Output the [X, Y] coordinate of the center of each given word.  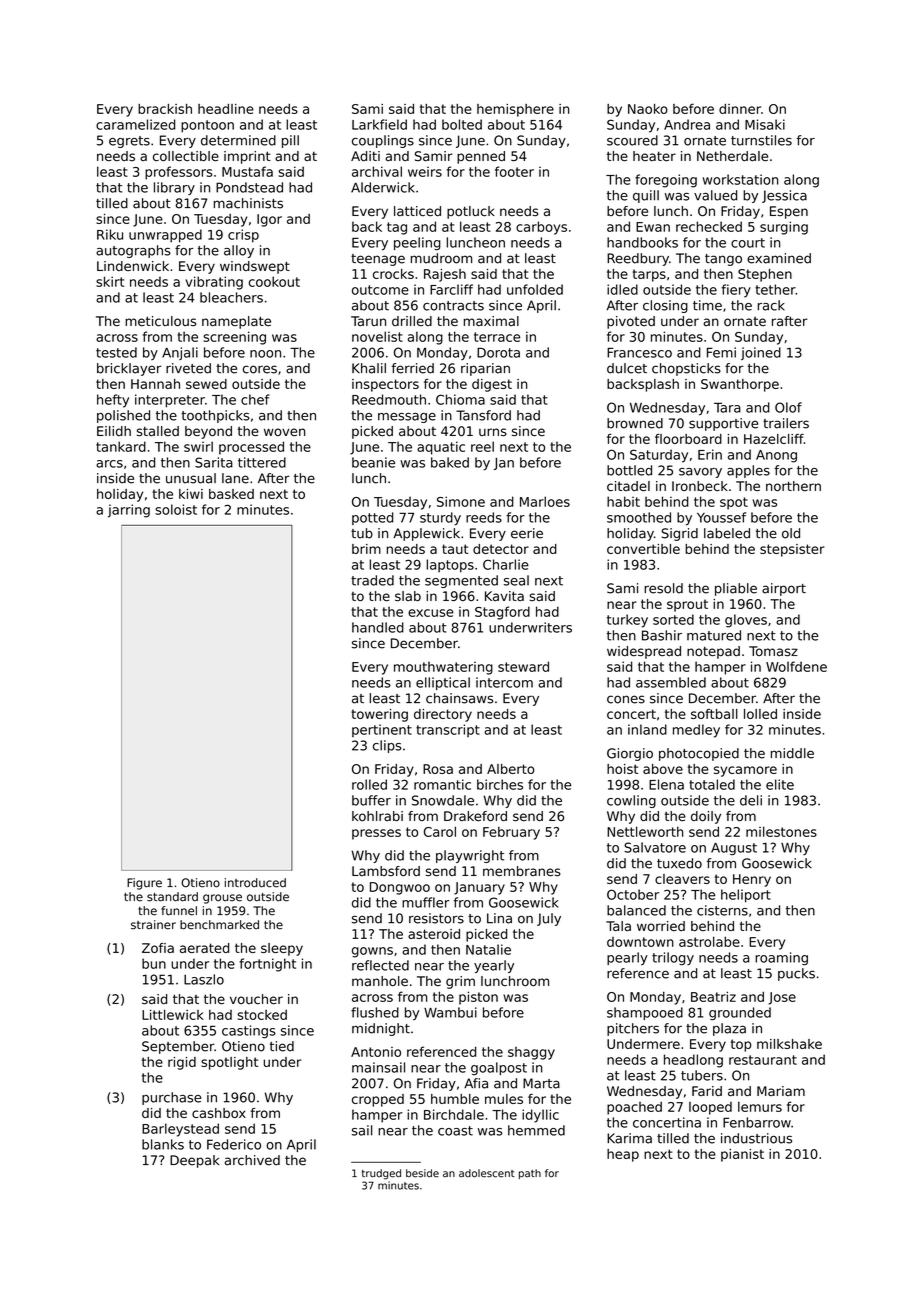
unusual [191, 478]
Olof [788, 407]
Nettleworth [645, 831]
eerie [527, 533]
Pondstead [249, 187]
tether [775, 289]
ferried [413, 368]
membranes [521, 871]
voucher [256, 999]
